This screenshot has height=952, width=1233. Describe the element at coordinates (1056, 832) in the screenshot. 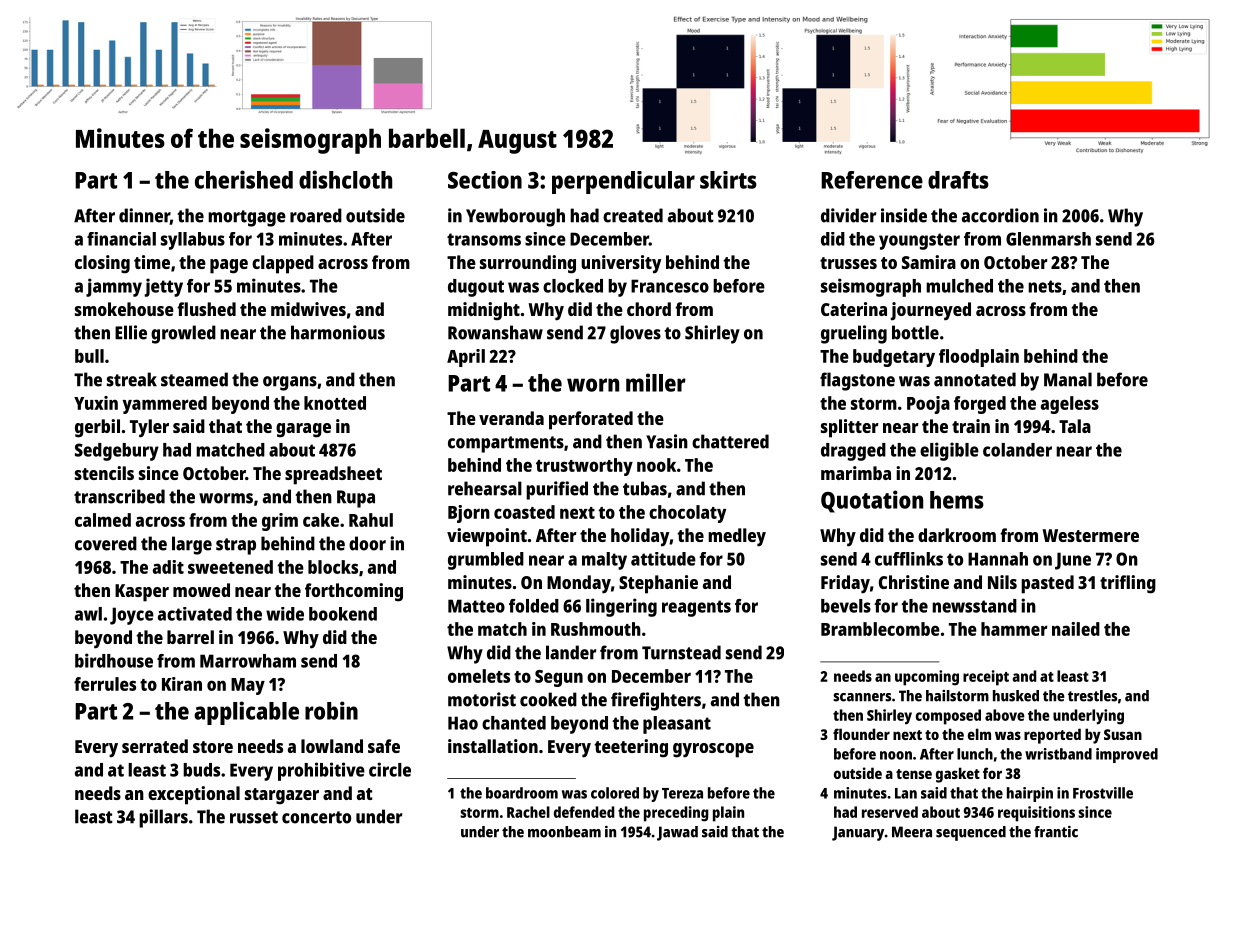

I see `frantic` at that location.
